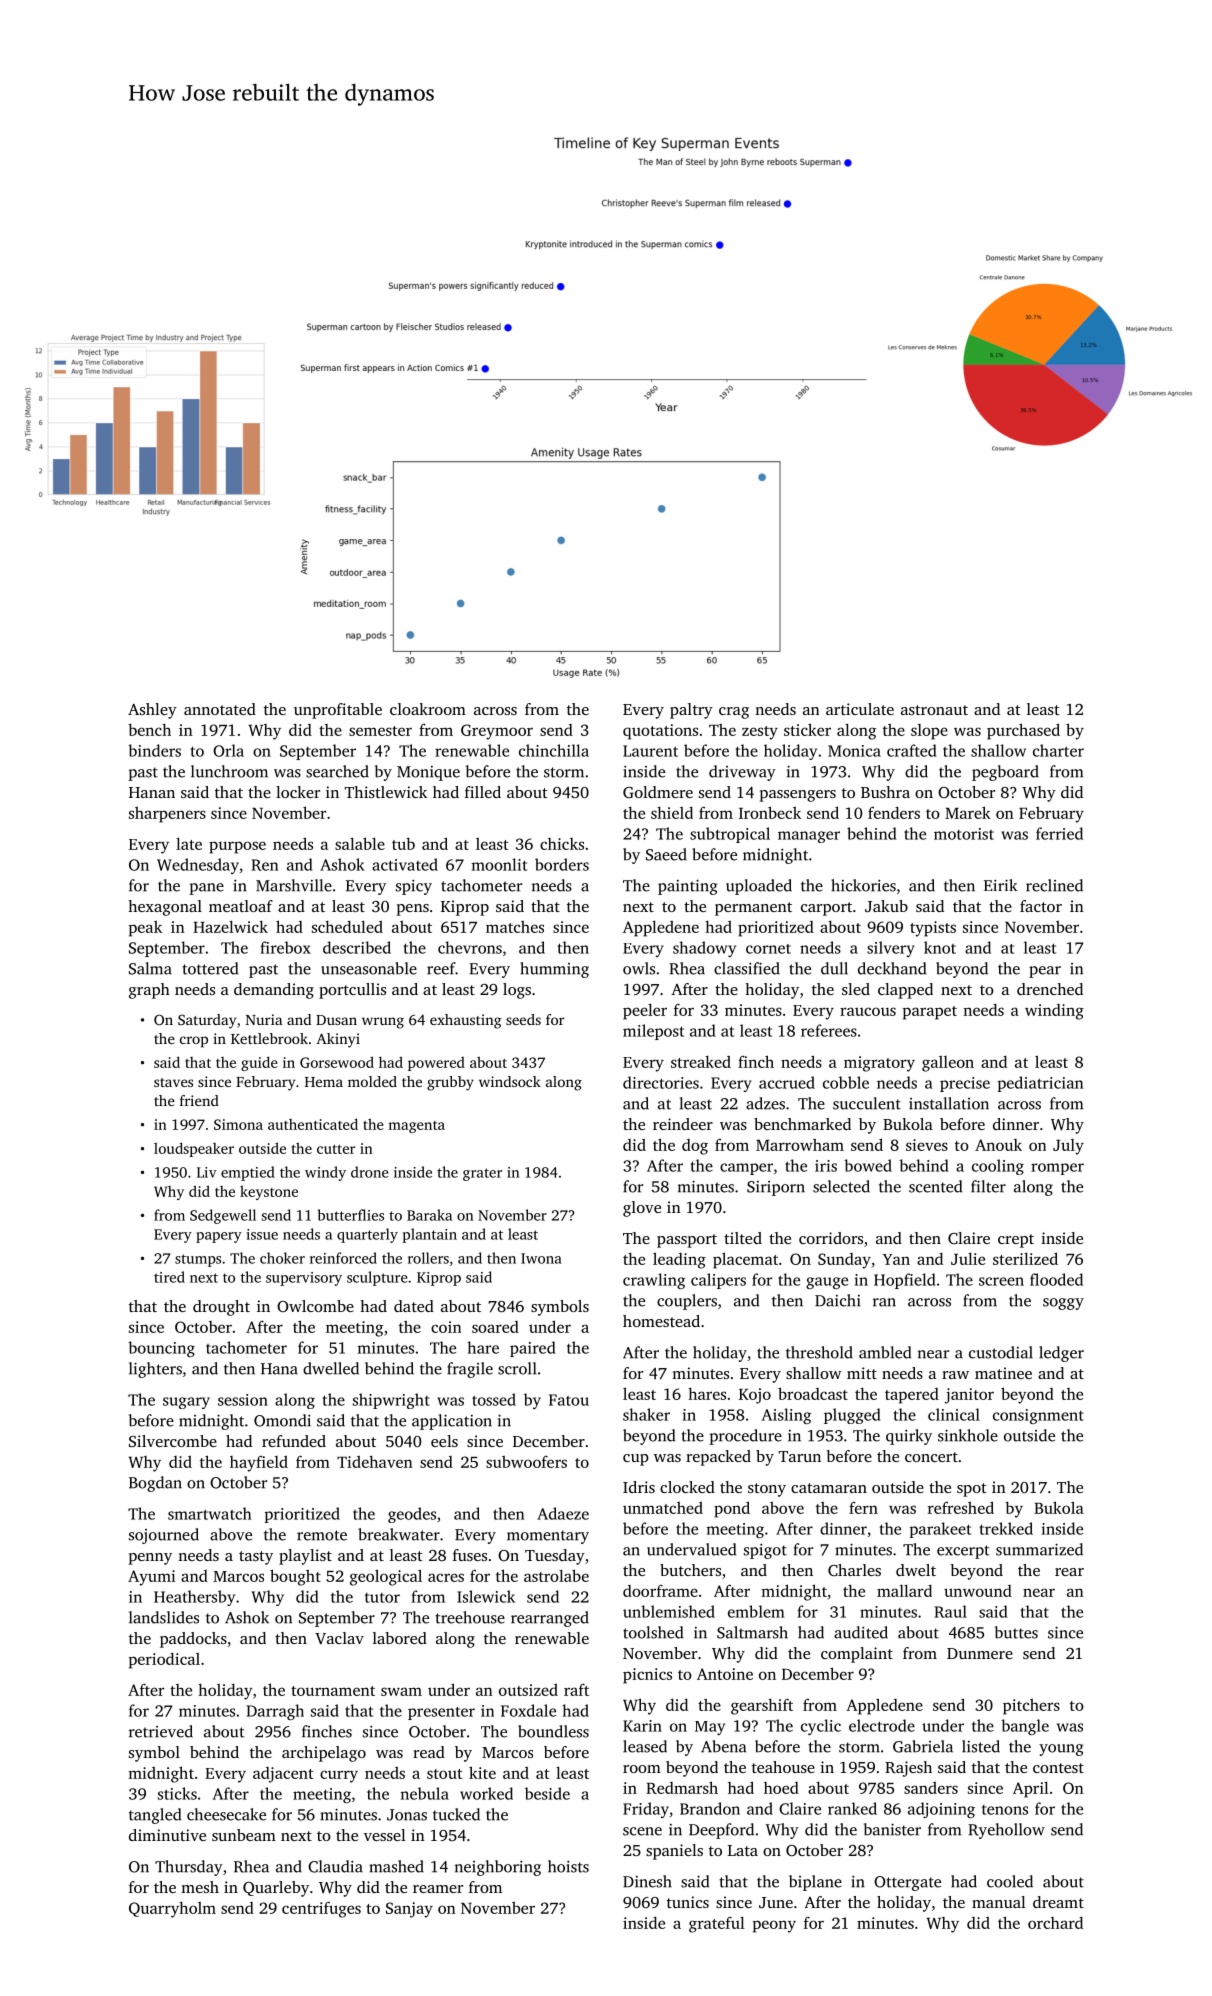 The height and width of the page is (1996, 1212). I want to click on crept, so click(1016, 1241).
